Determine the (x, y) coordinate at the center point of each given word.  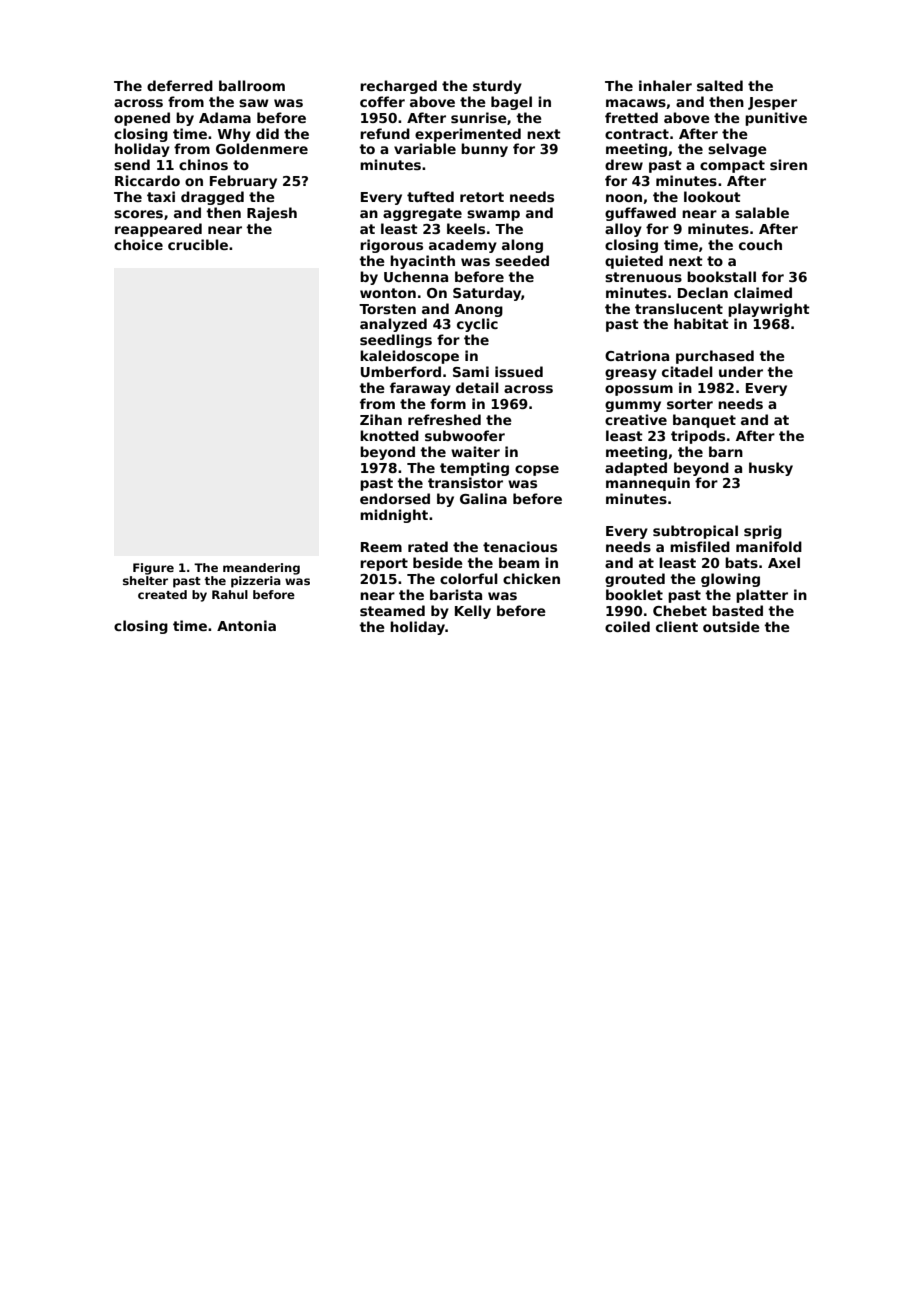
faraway (420, 389)
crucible (198, 244)
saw (254, 103)
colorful (469, 578)
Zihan (381, 419)
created (162, 594)
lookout (712, 196)
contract (637, 134)
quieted (634, 262)
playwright (769, 310)
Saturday (487, 294)
